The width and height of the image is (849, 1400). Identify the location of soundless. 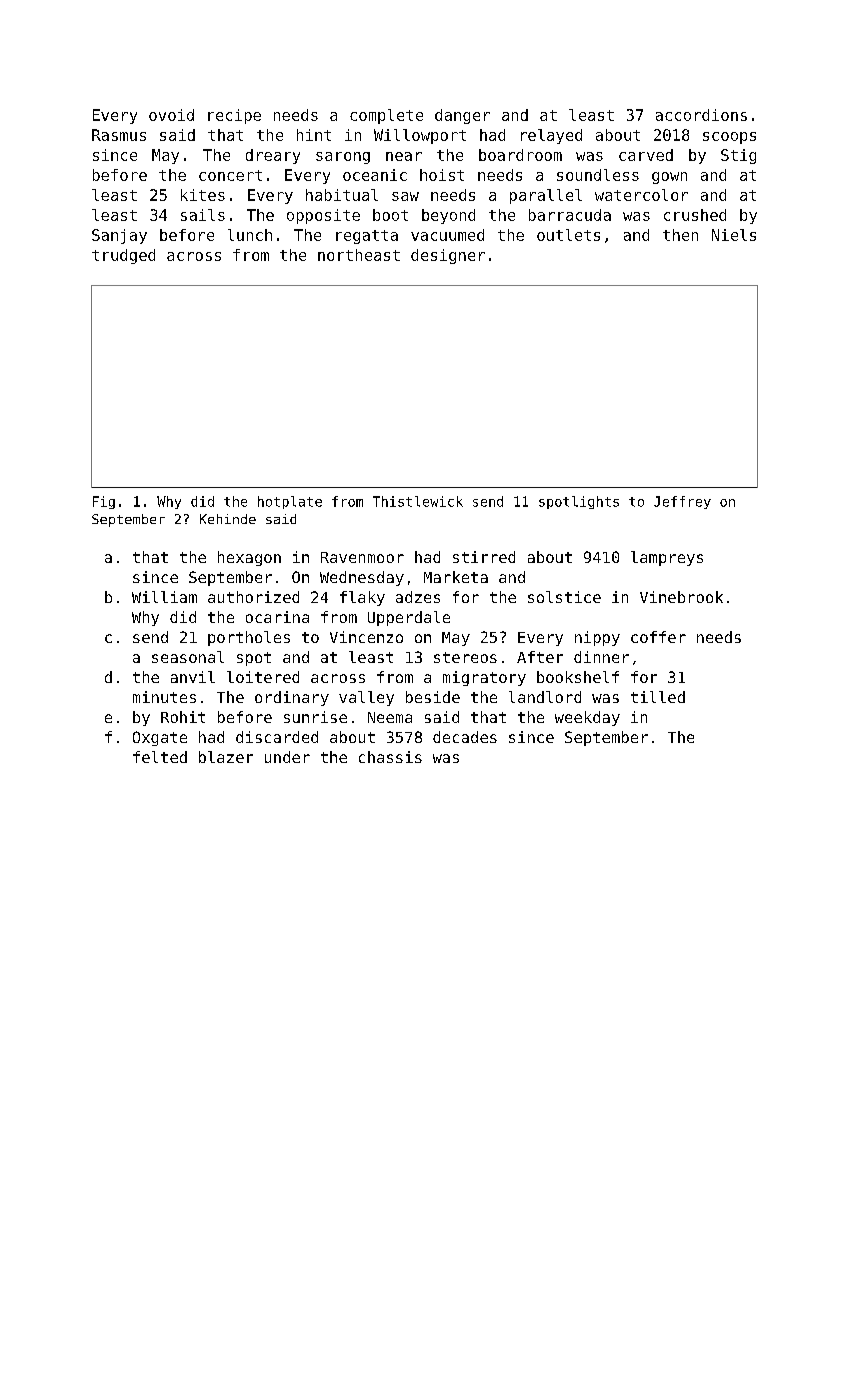
(598, 175).
